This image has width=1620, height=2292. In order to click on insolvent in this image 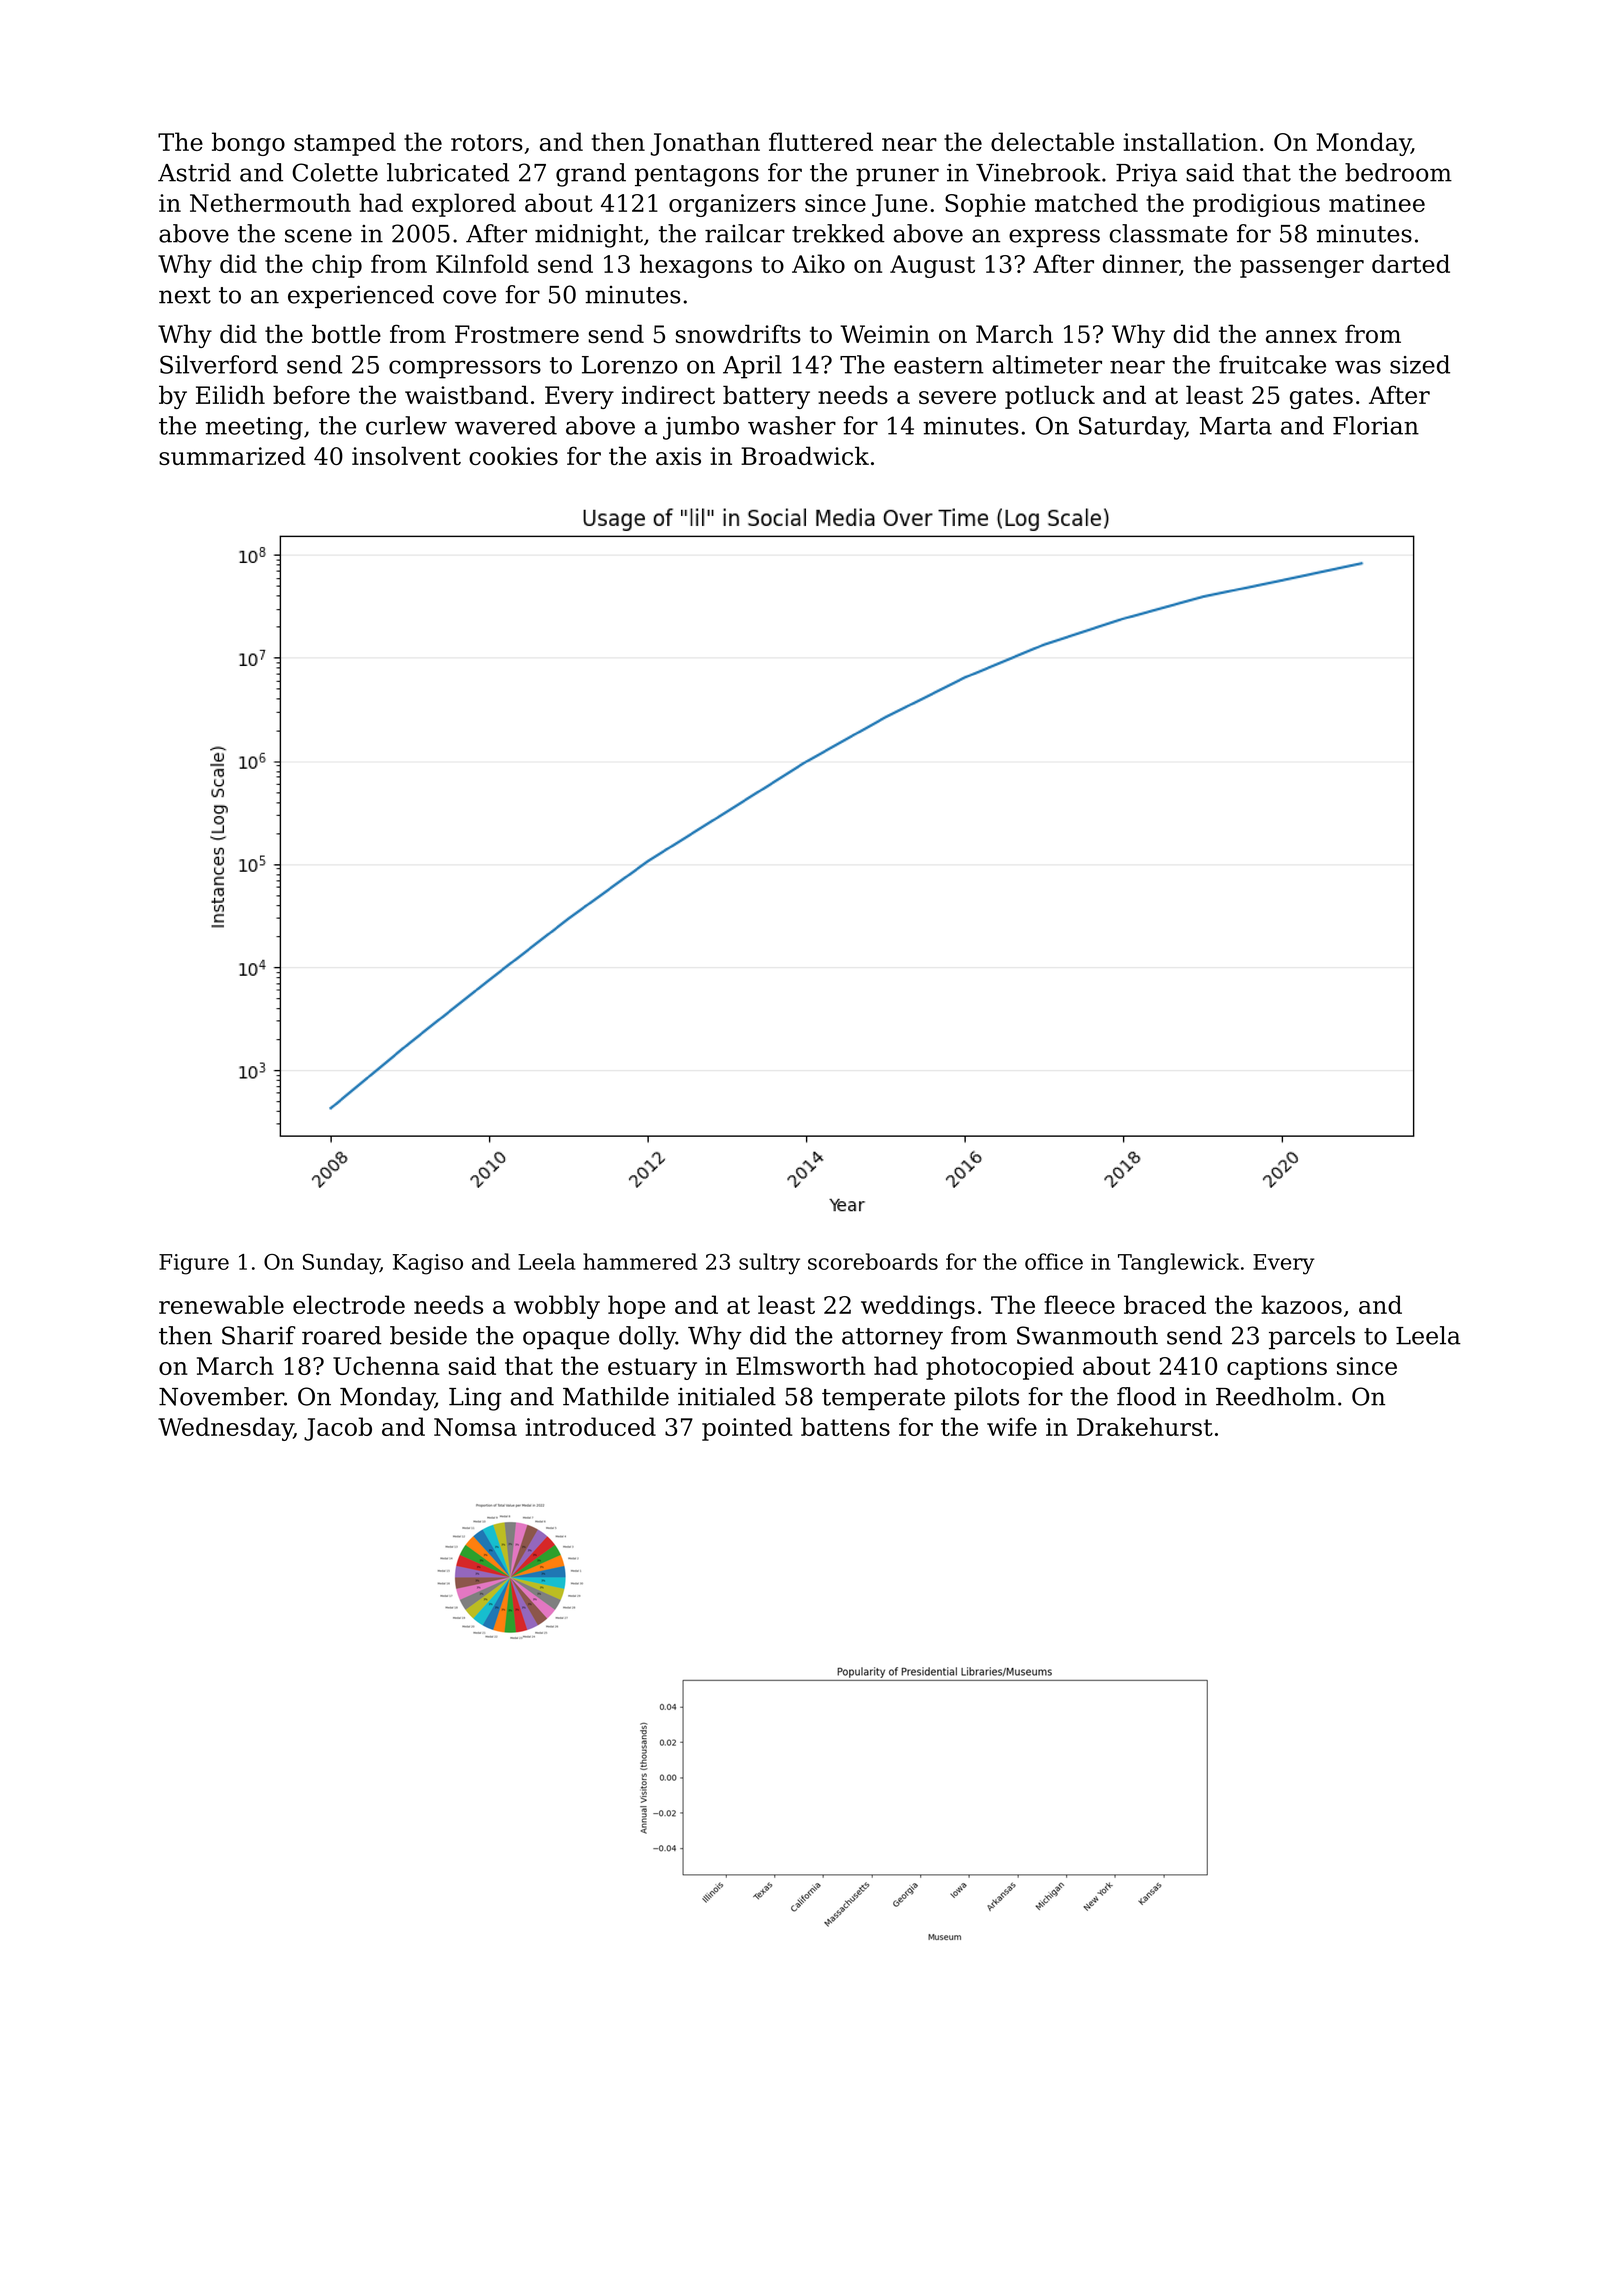, I will do `click(406, 455)`.
